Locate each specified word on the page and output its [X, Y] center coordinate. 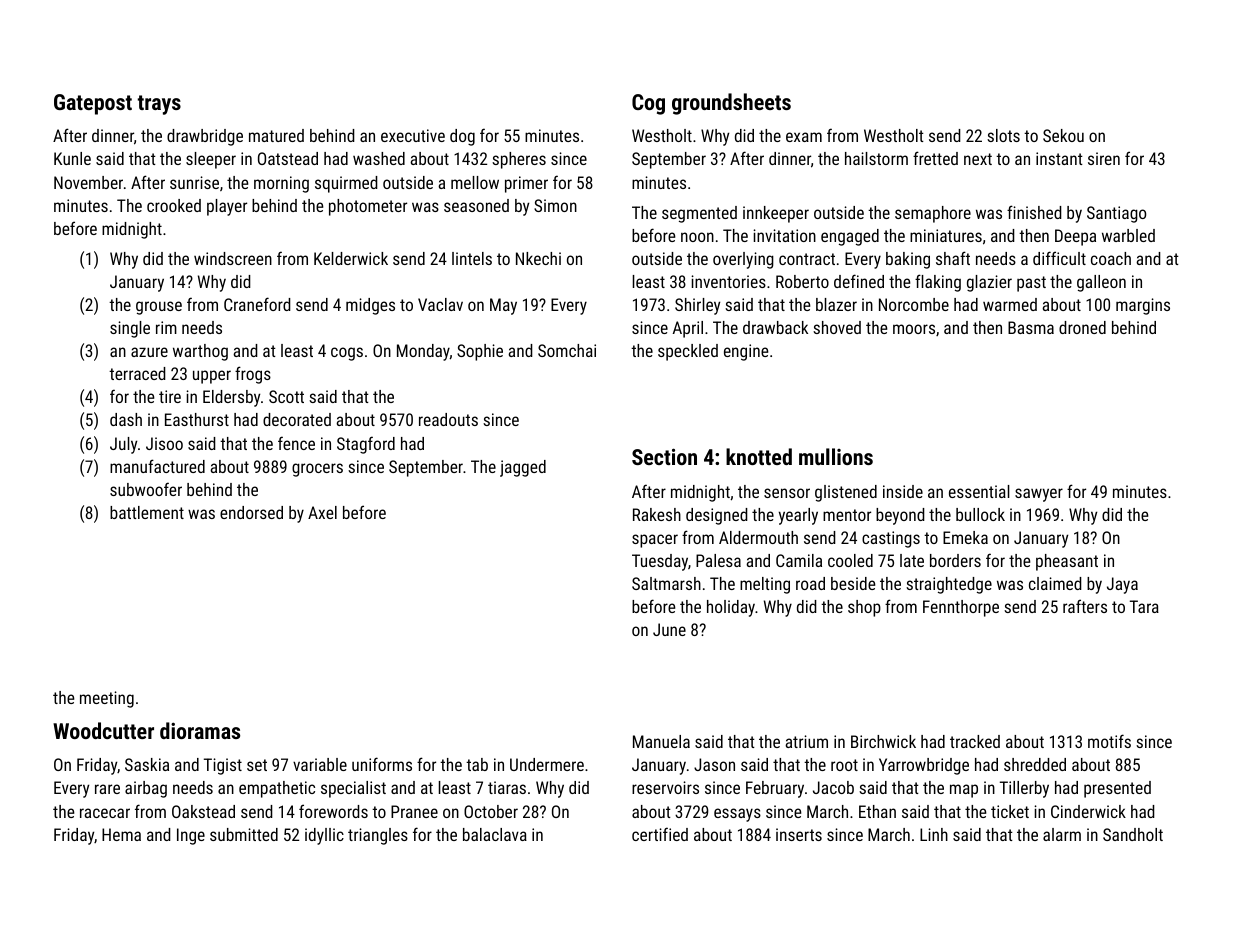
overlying [743, 260]
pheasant [1067, 562]
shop [864, 608]
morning [281, 184]
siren [1104, 158]
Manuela [661, 741]
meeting [107, 699]
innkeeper [776, 214]
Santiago [1116, 214]
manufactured [157, 466]
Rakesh [657, 514]
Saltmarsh [666, 583]
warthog [200, 352]
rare [107, 789]
